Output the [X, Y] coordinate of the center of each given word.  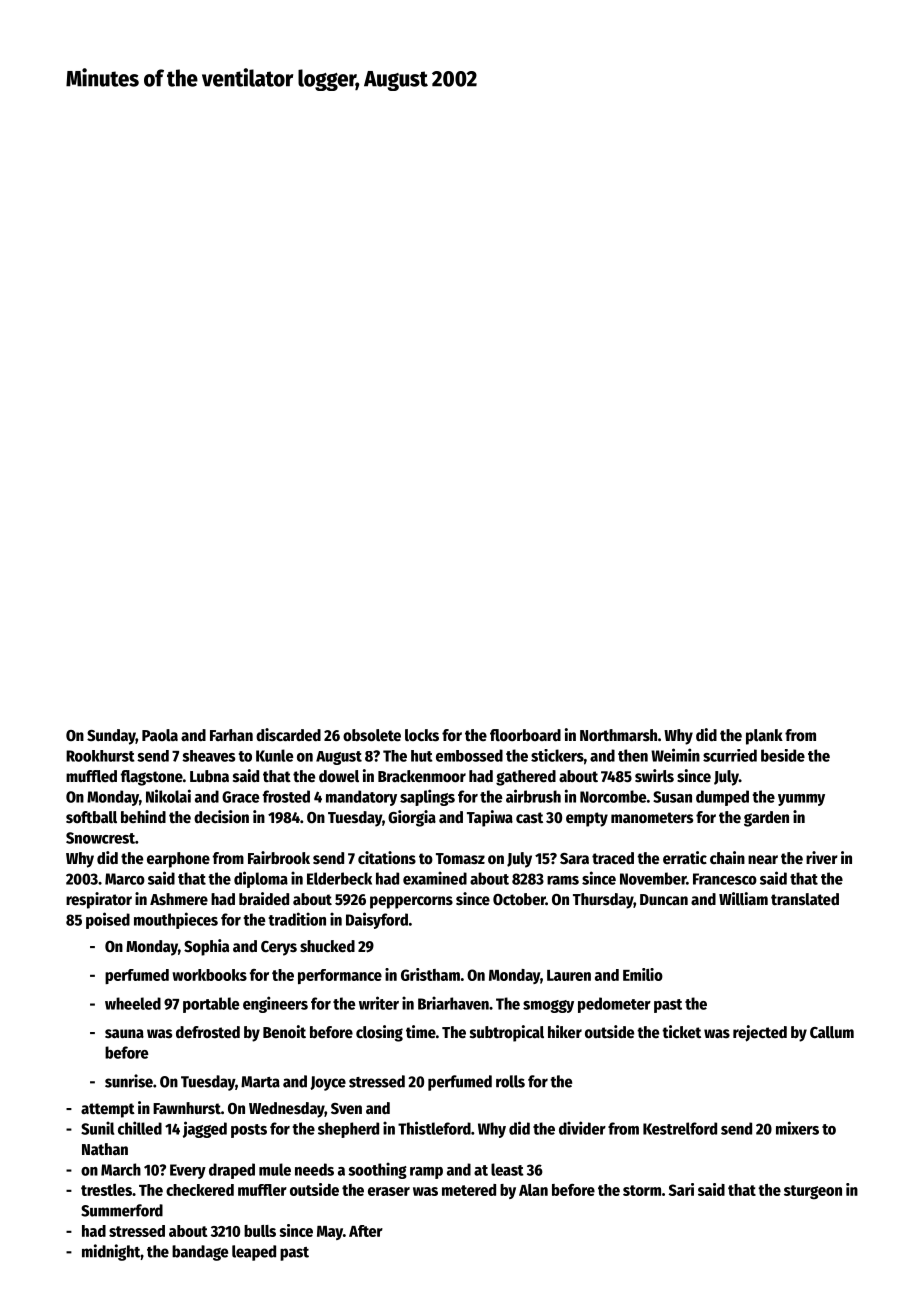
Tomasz [460, 859]
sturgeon [813, 1192]
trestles [106, 1190]
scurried [730, 755]
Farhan [231, 735]
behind [143, 816]
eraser [389, 1191]
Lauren [569, 975]
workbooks [209, 975]
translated [805, 899]
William [743, 899]
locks [422, 735]
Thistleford [434, 1128]
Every [188, 1171]
